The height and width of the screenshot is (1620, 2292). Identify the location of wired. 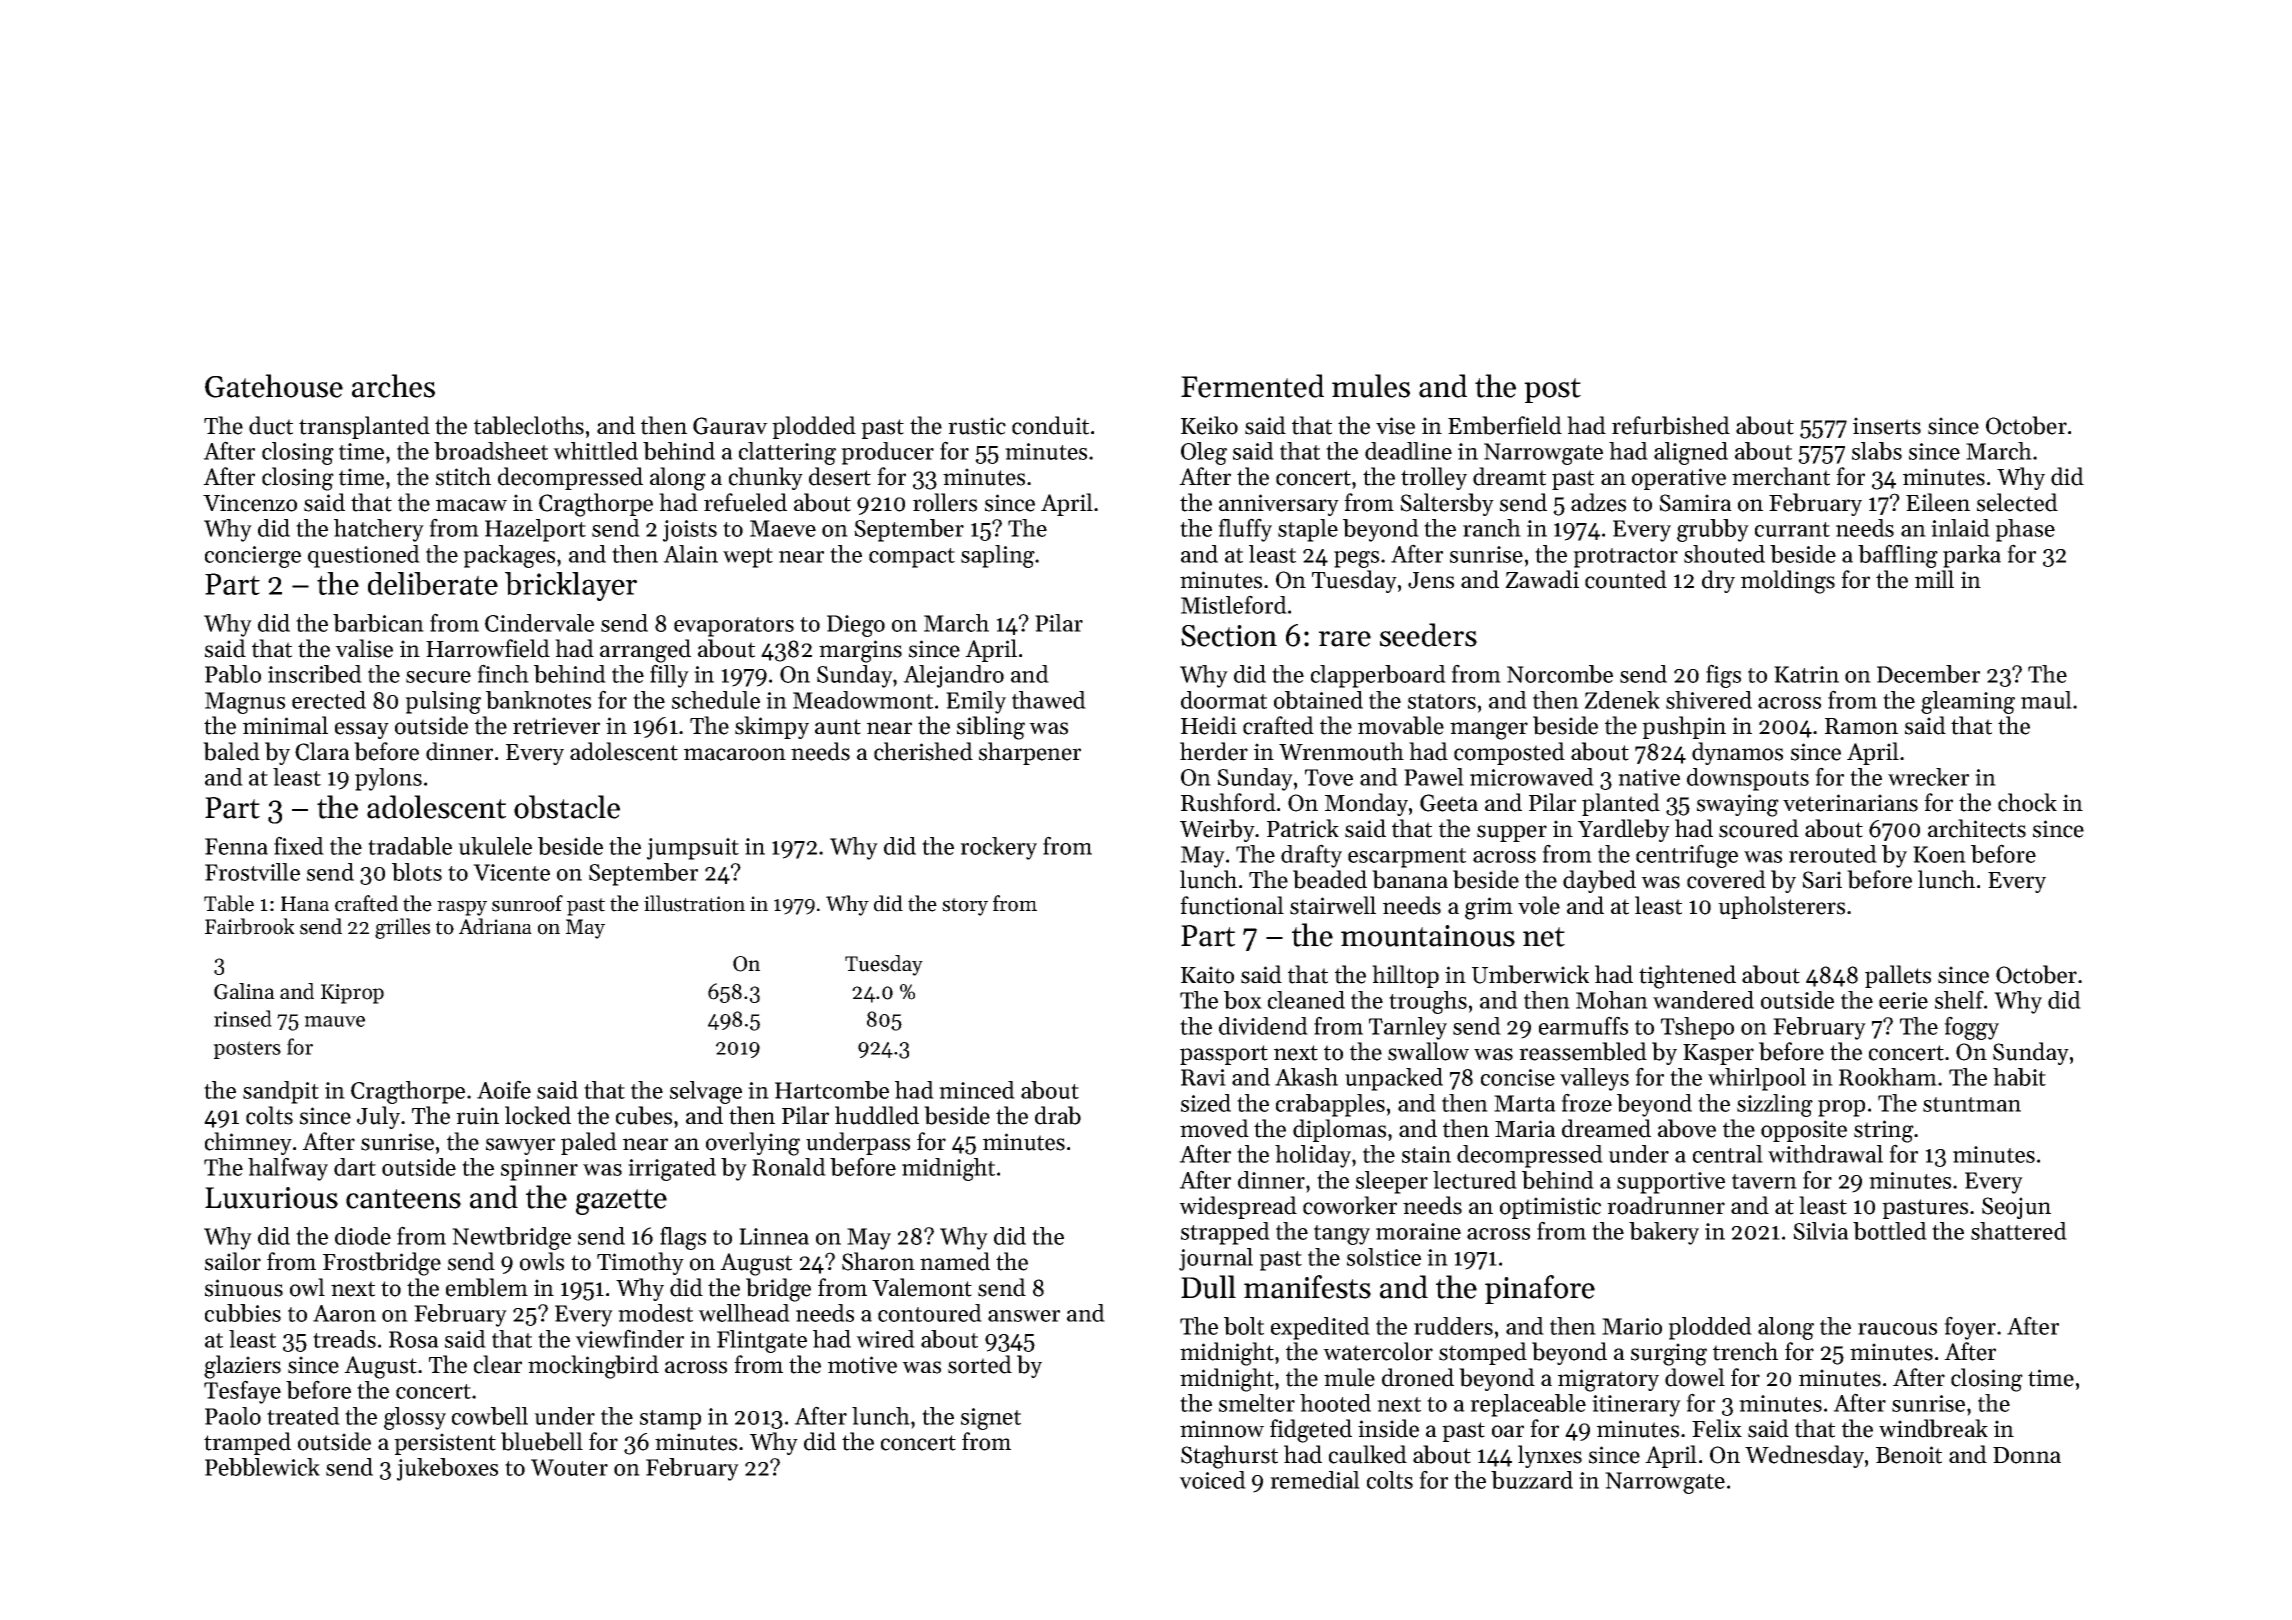
(885, 1339).
